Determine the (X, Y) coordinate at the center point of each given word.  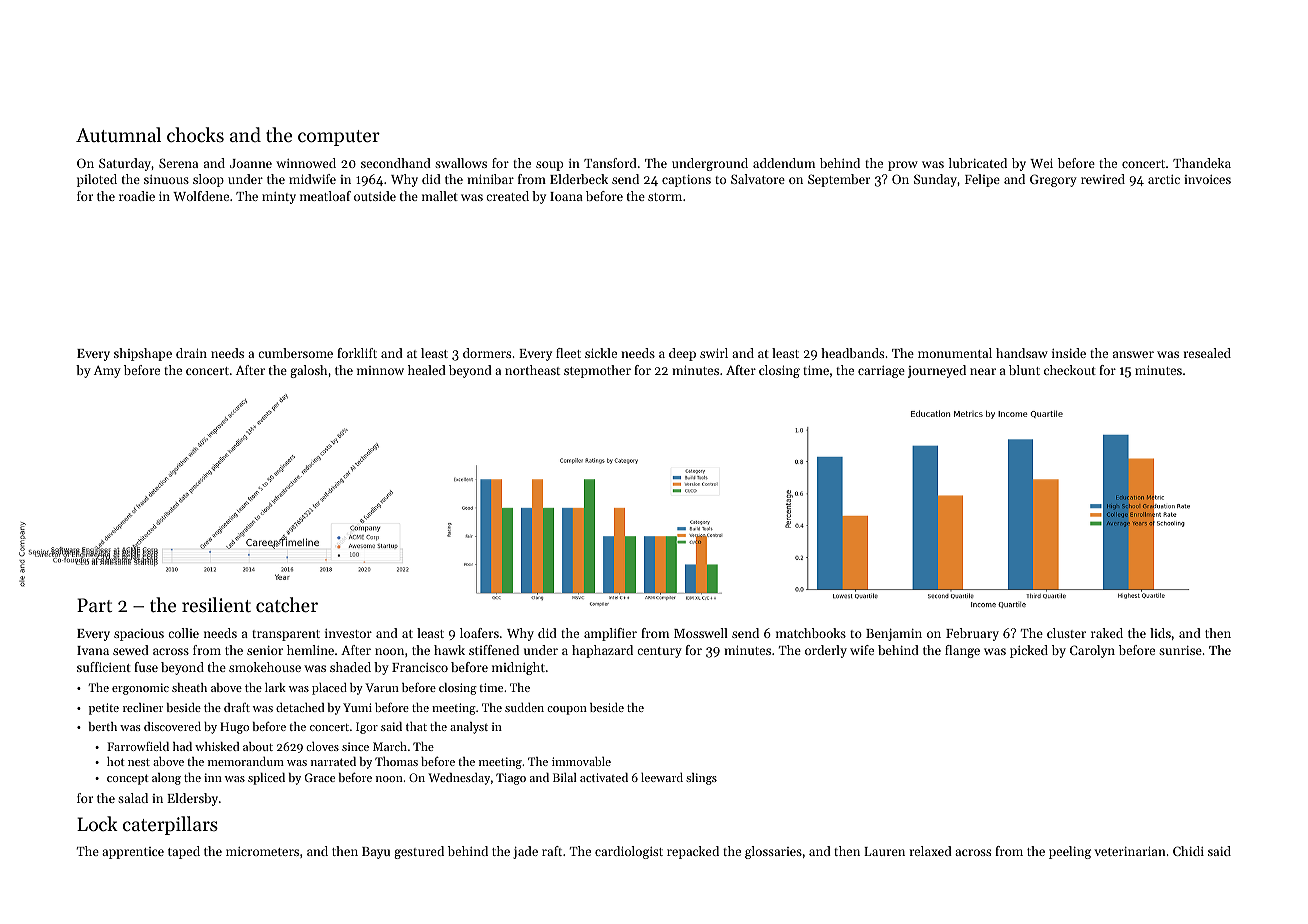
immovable (581, 761)
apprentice (133, 853)
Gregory (1053, 180)
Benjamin (894, 635)
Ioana (566, 196)
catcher (287, 604)
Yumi (357, 707)
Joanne (251, 163)
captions (686, 181)
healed (427, 370)
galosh (308, 371)
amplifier (610, 634)
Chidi (1188, 851)
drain (191, 353)
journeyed (937, 371)
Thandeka (1202, 163)
